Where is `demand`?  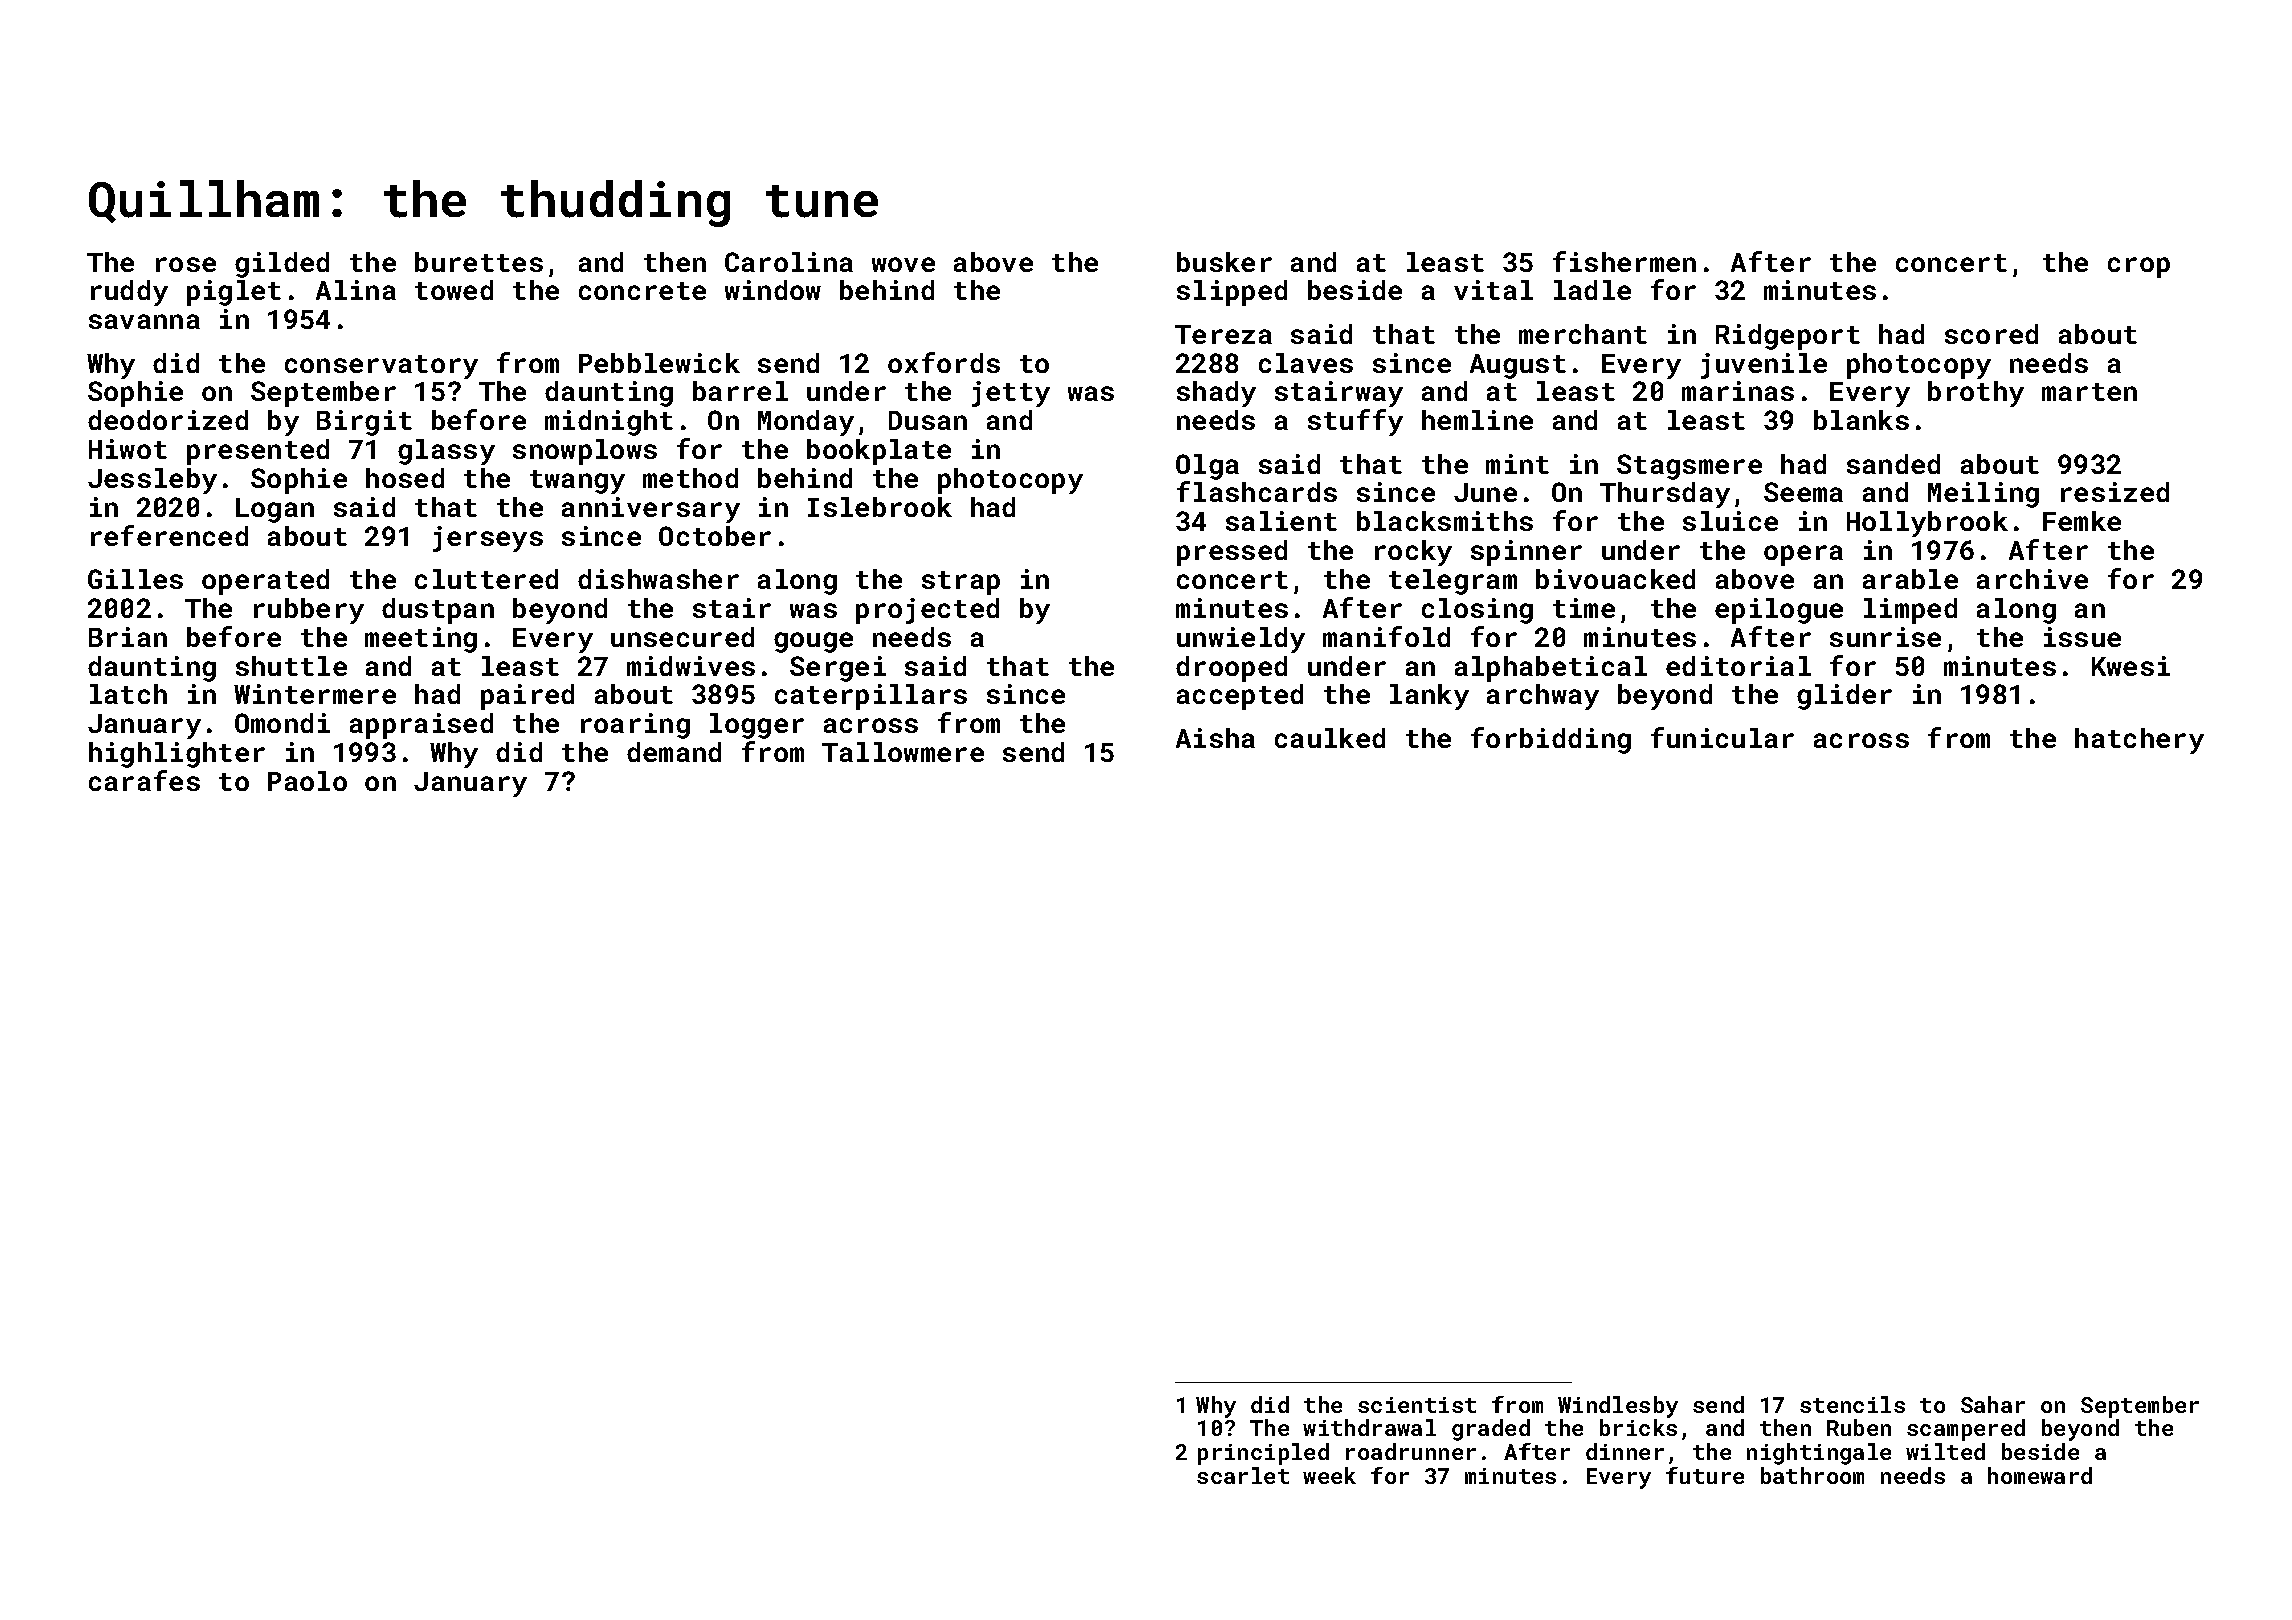 demand is located at coordinates (674, 752).
